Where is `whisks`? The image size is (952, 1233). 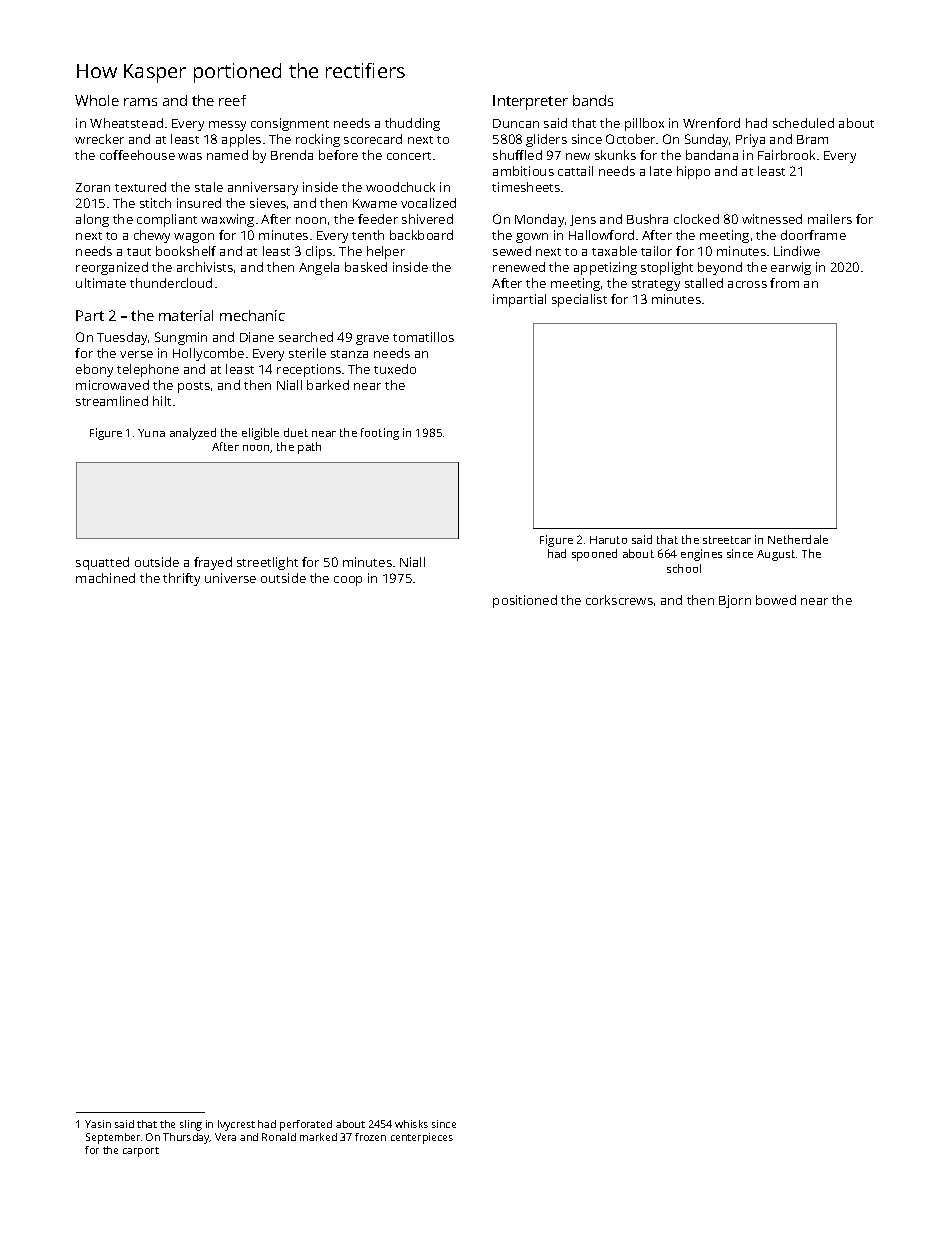 whisks is located at coordinates (411, 1124).
